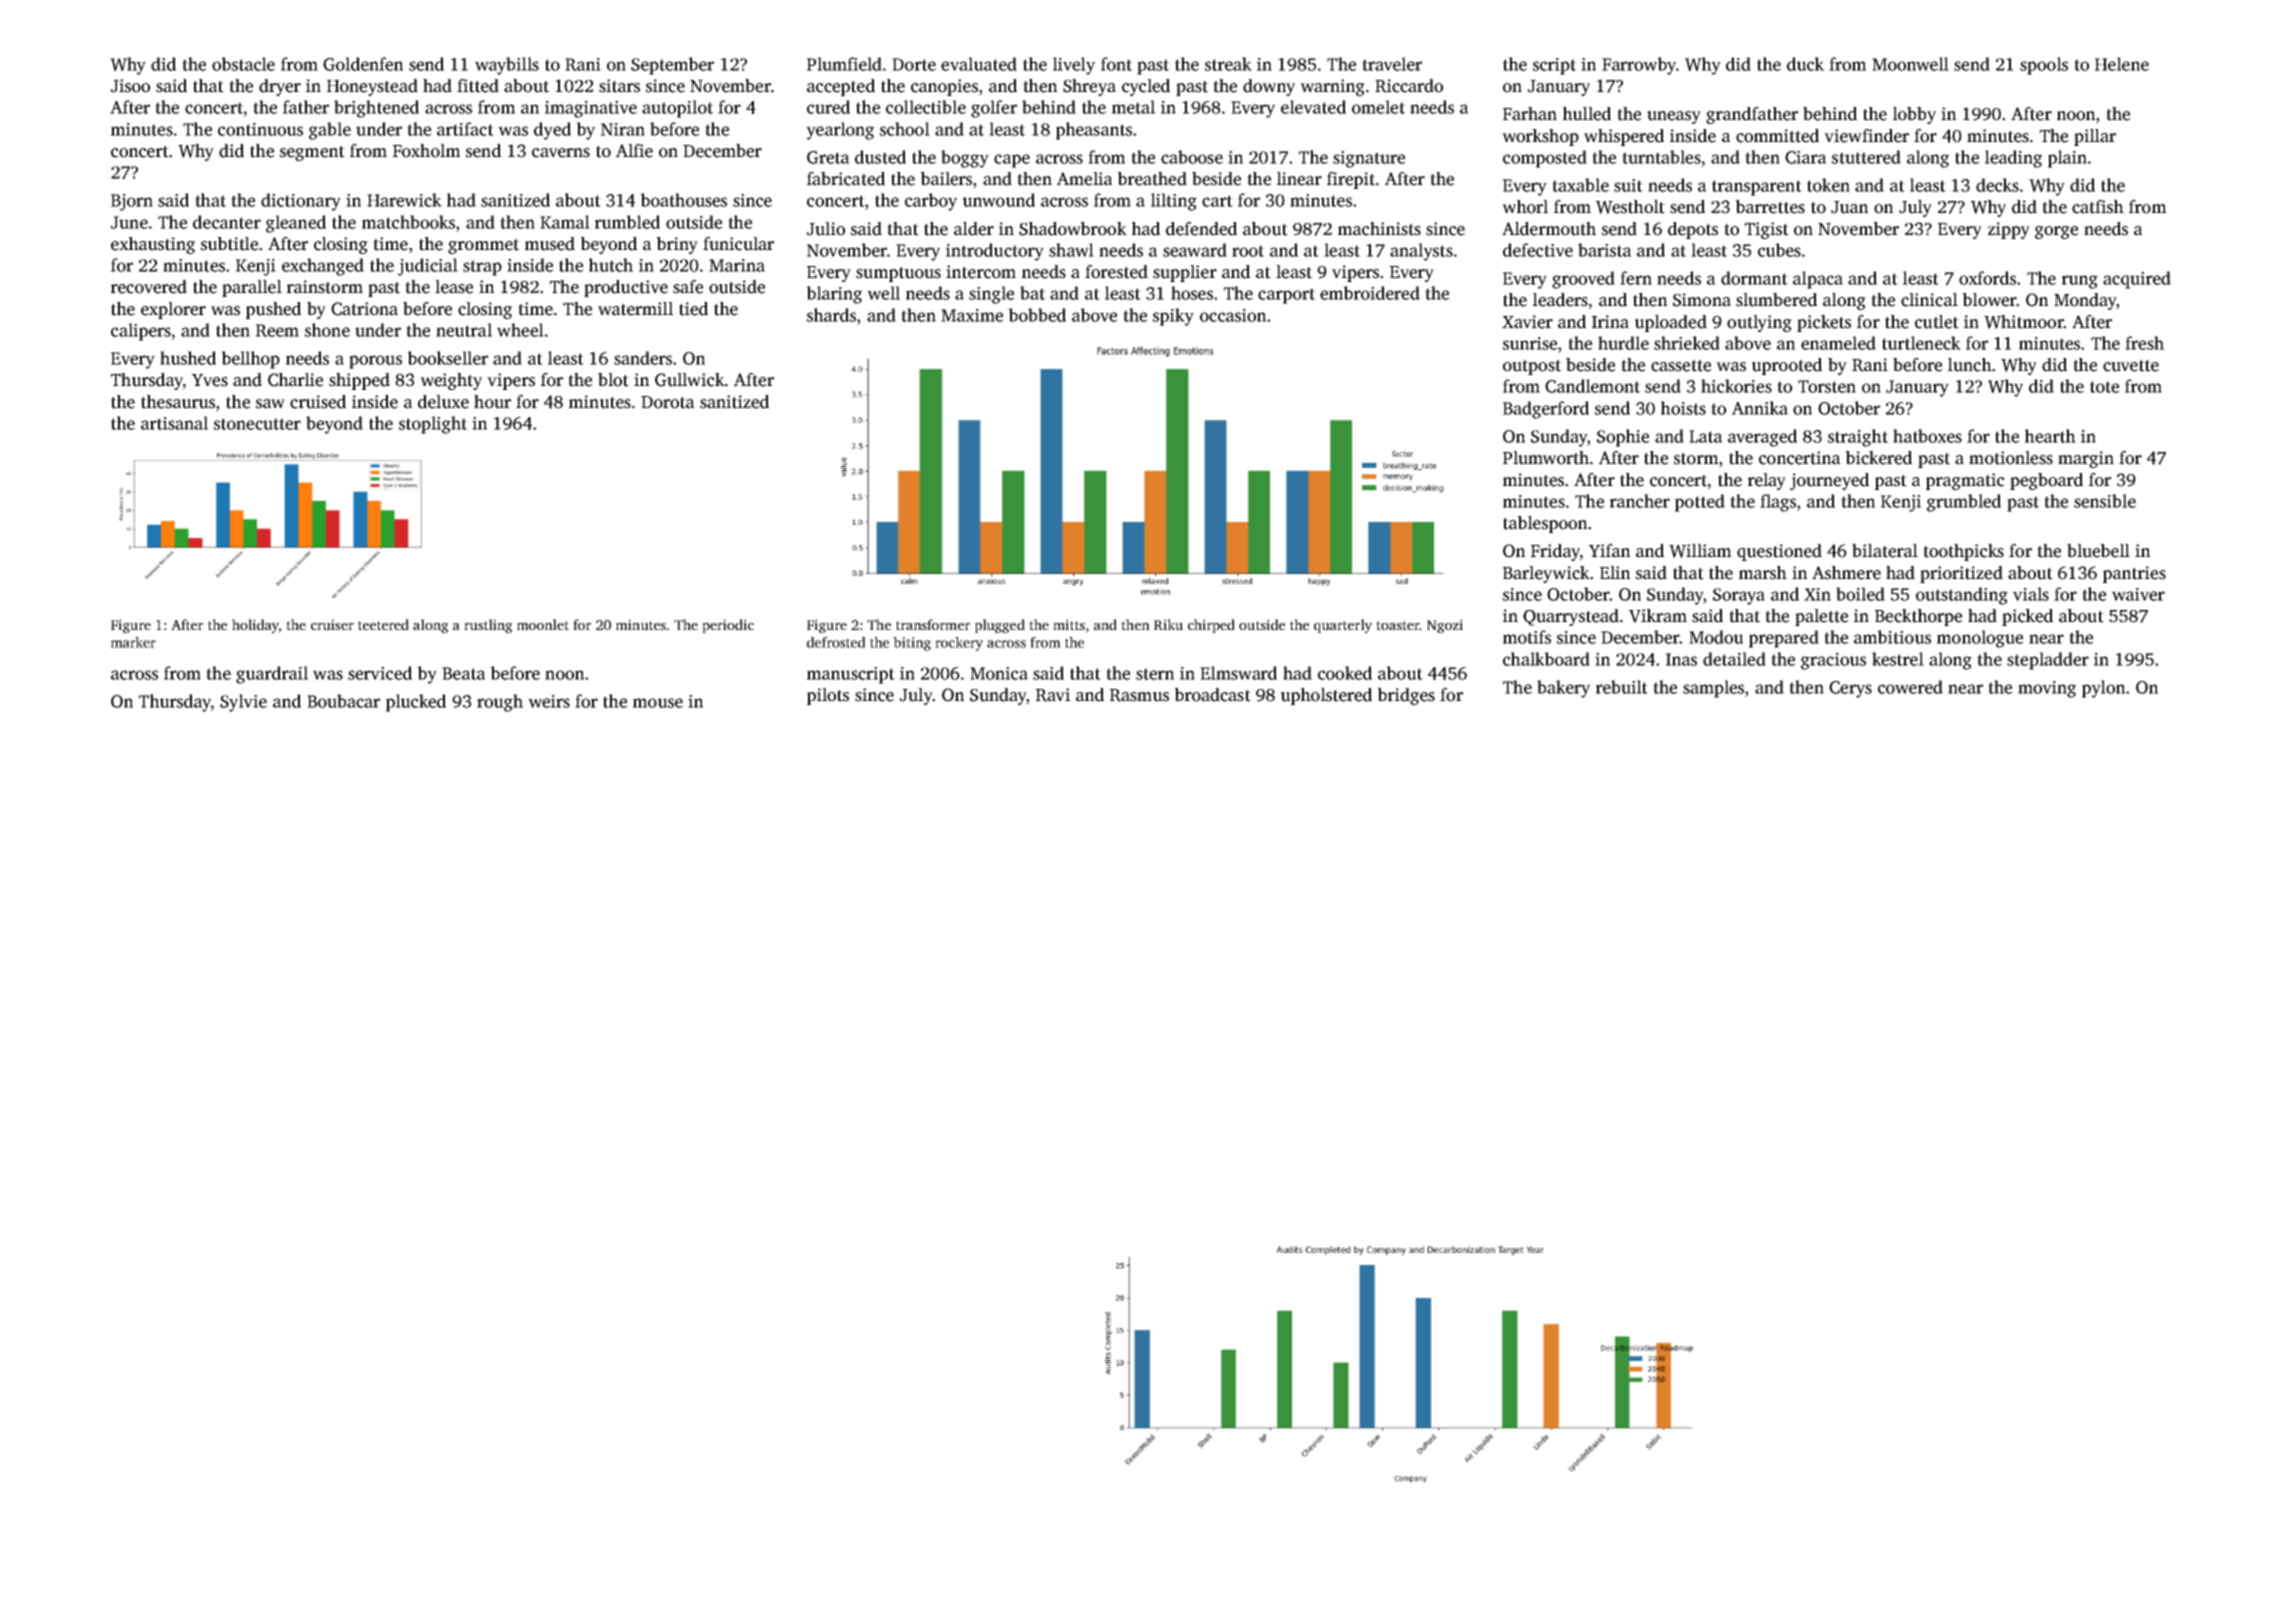 The height and width of the screenshot is (1614, 2282). I want to click on rancher, so click(1640, 501).
